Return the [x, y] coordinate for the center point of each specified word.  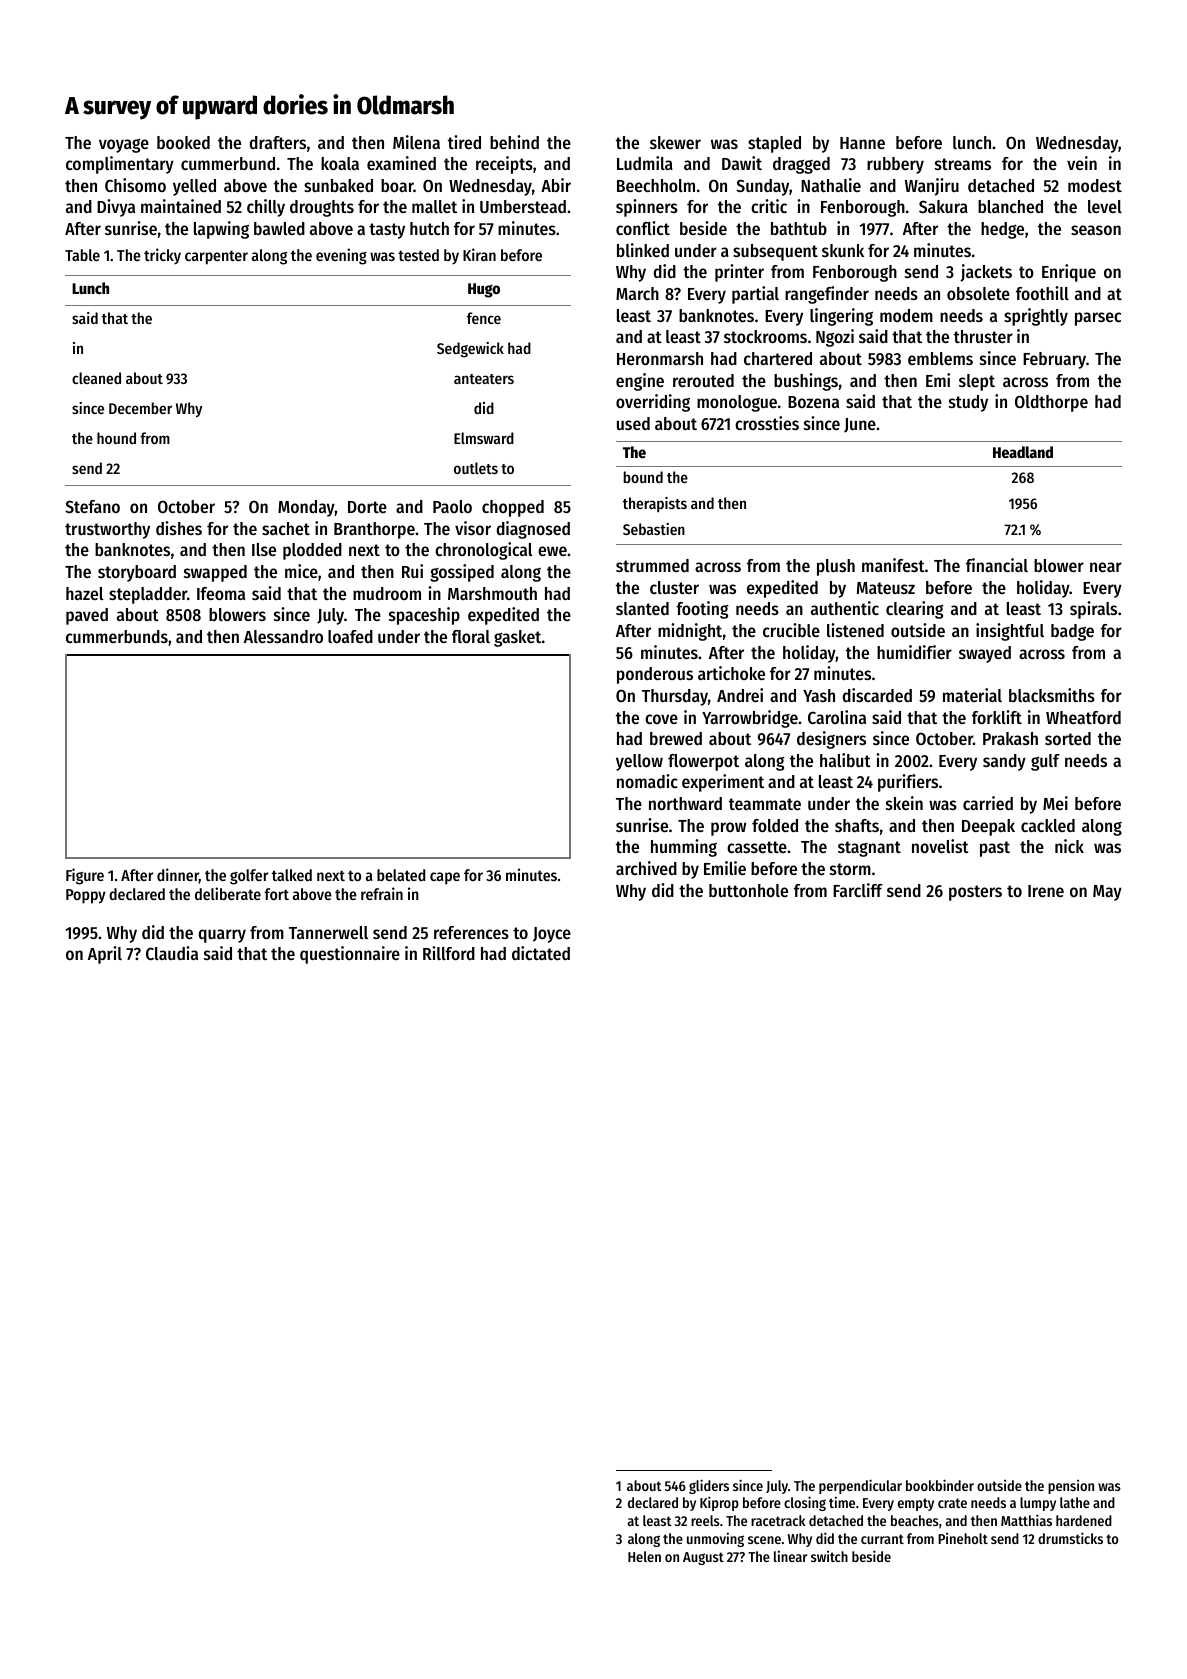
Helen [644, 1556]
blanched [1010, 206]
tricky [162, 256]
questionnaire [350, 955]
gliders [709, 1486]
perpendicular [860, 1486]
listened [855, 630]
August [703, 1558]
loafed [350, 636]
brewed [676, 738]
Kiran [479, 254]
